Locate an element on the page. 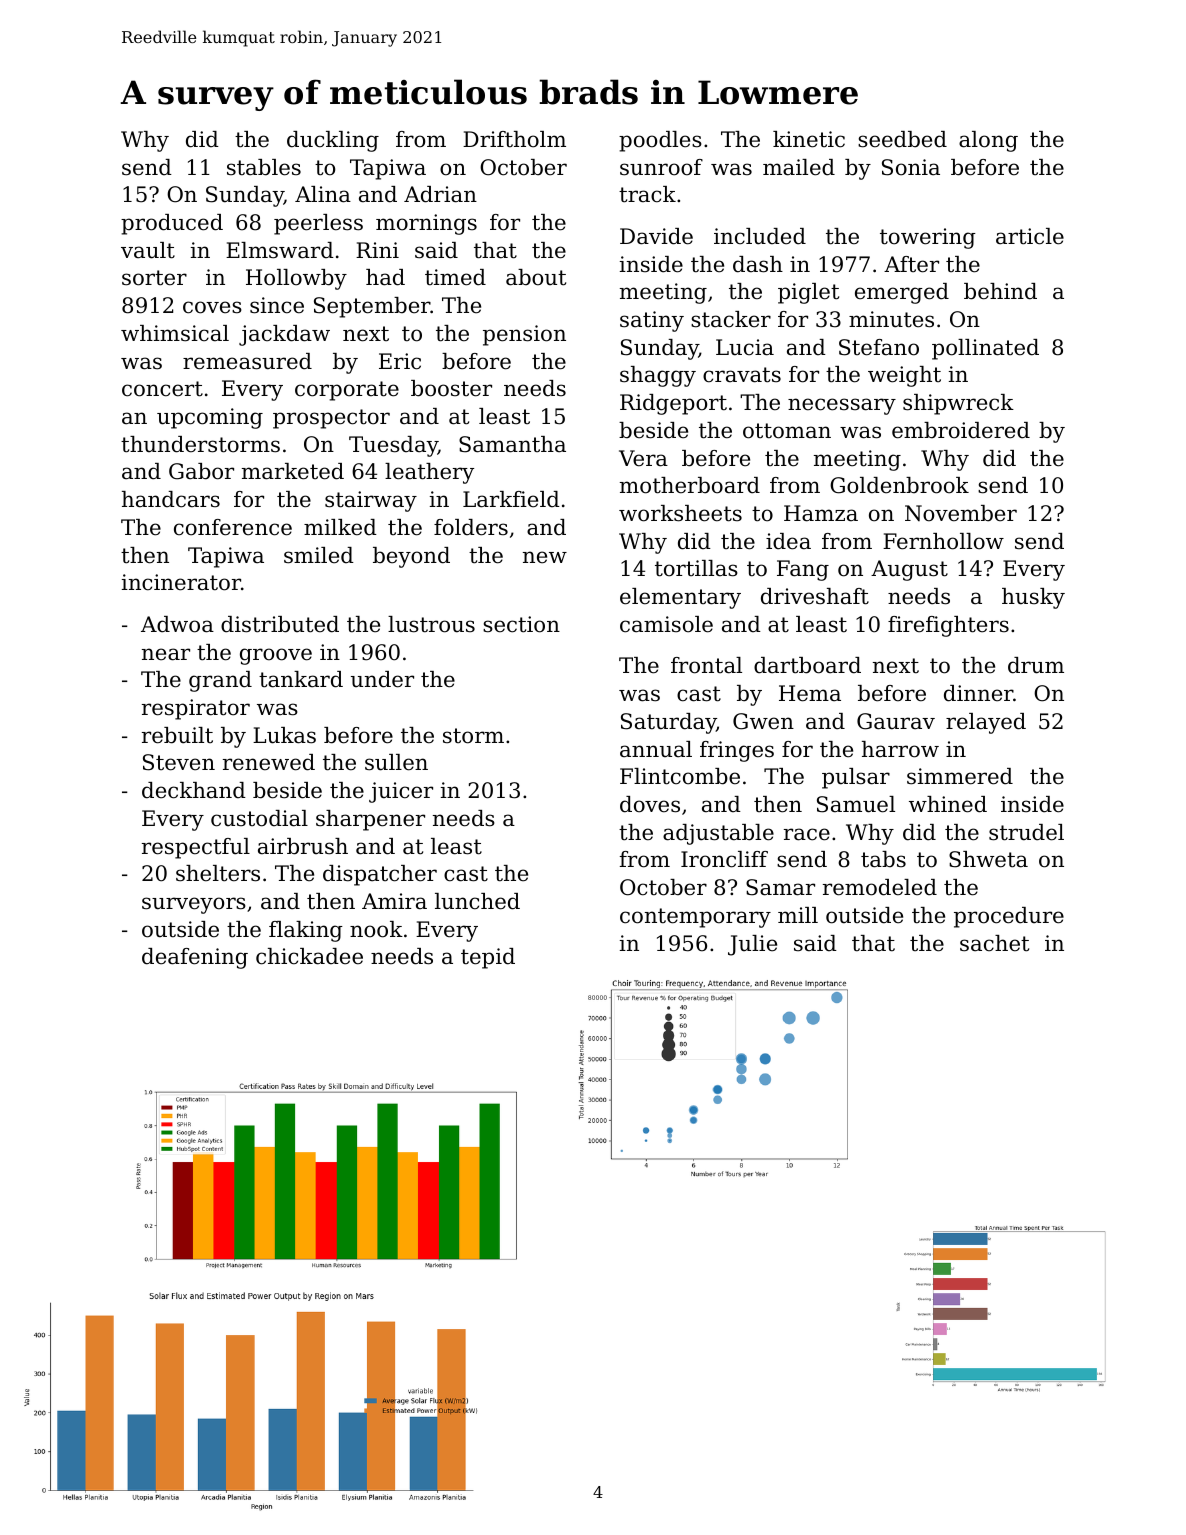 This page has height=1535, width=1186. milked is located at coordinates (340, 527).
